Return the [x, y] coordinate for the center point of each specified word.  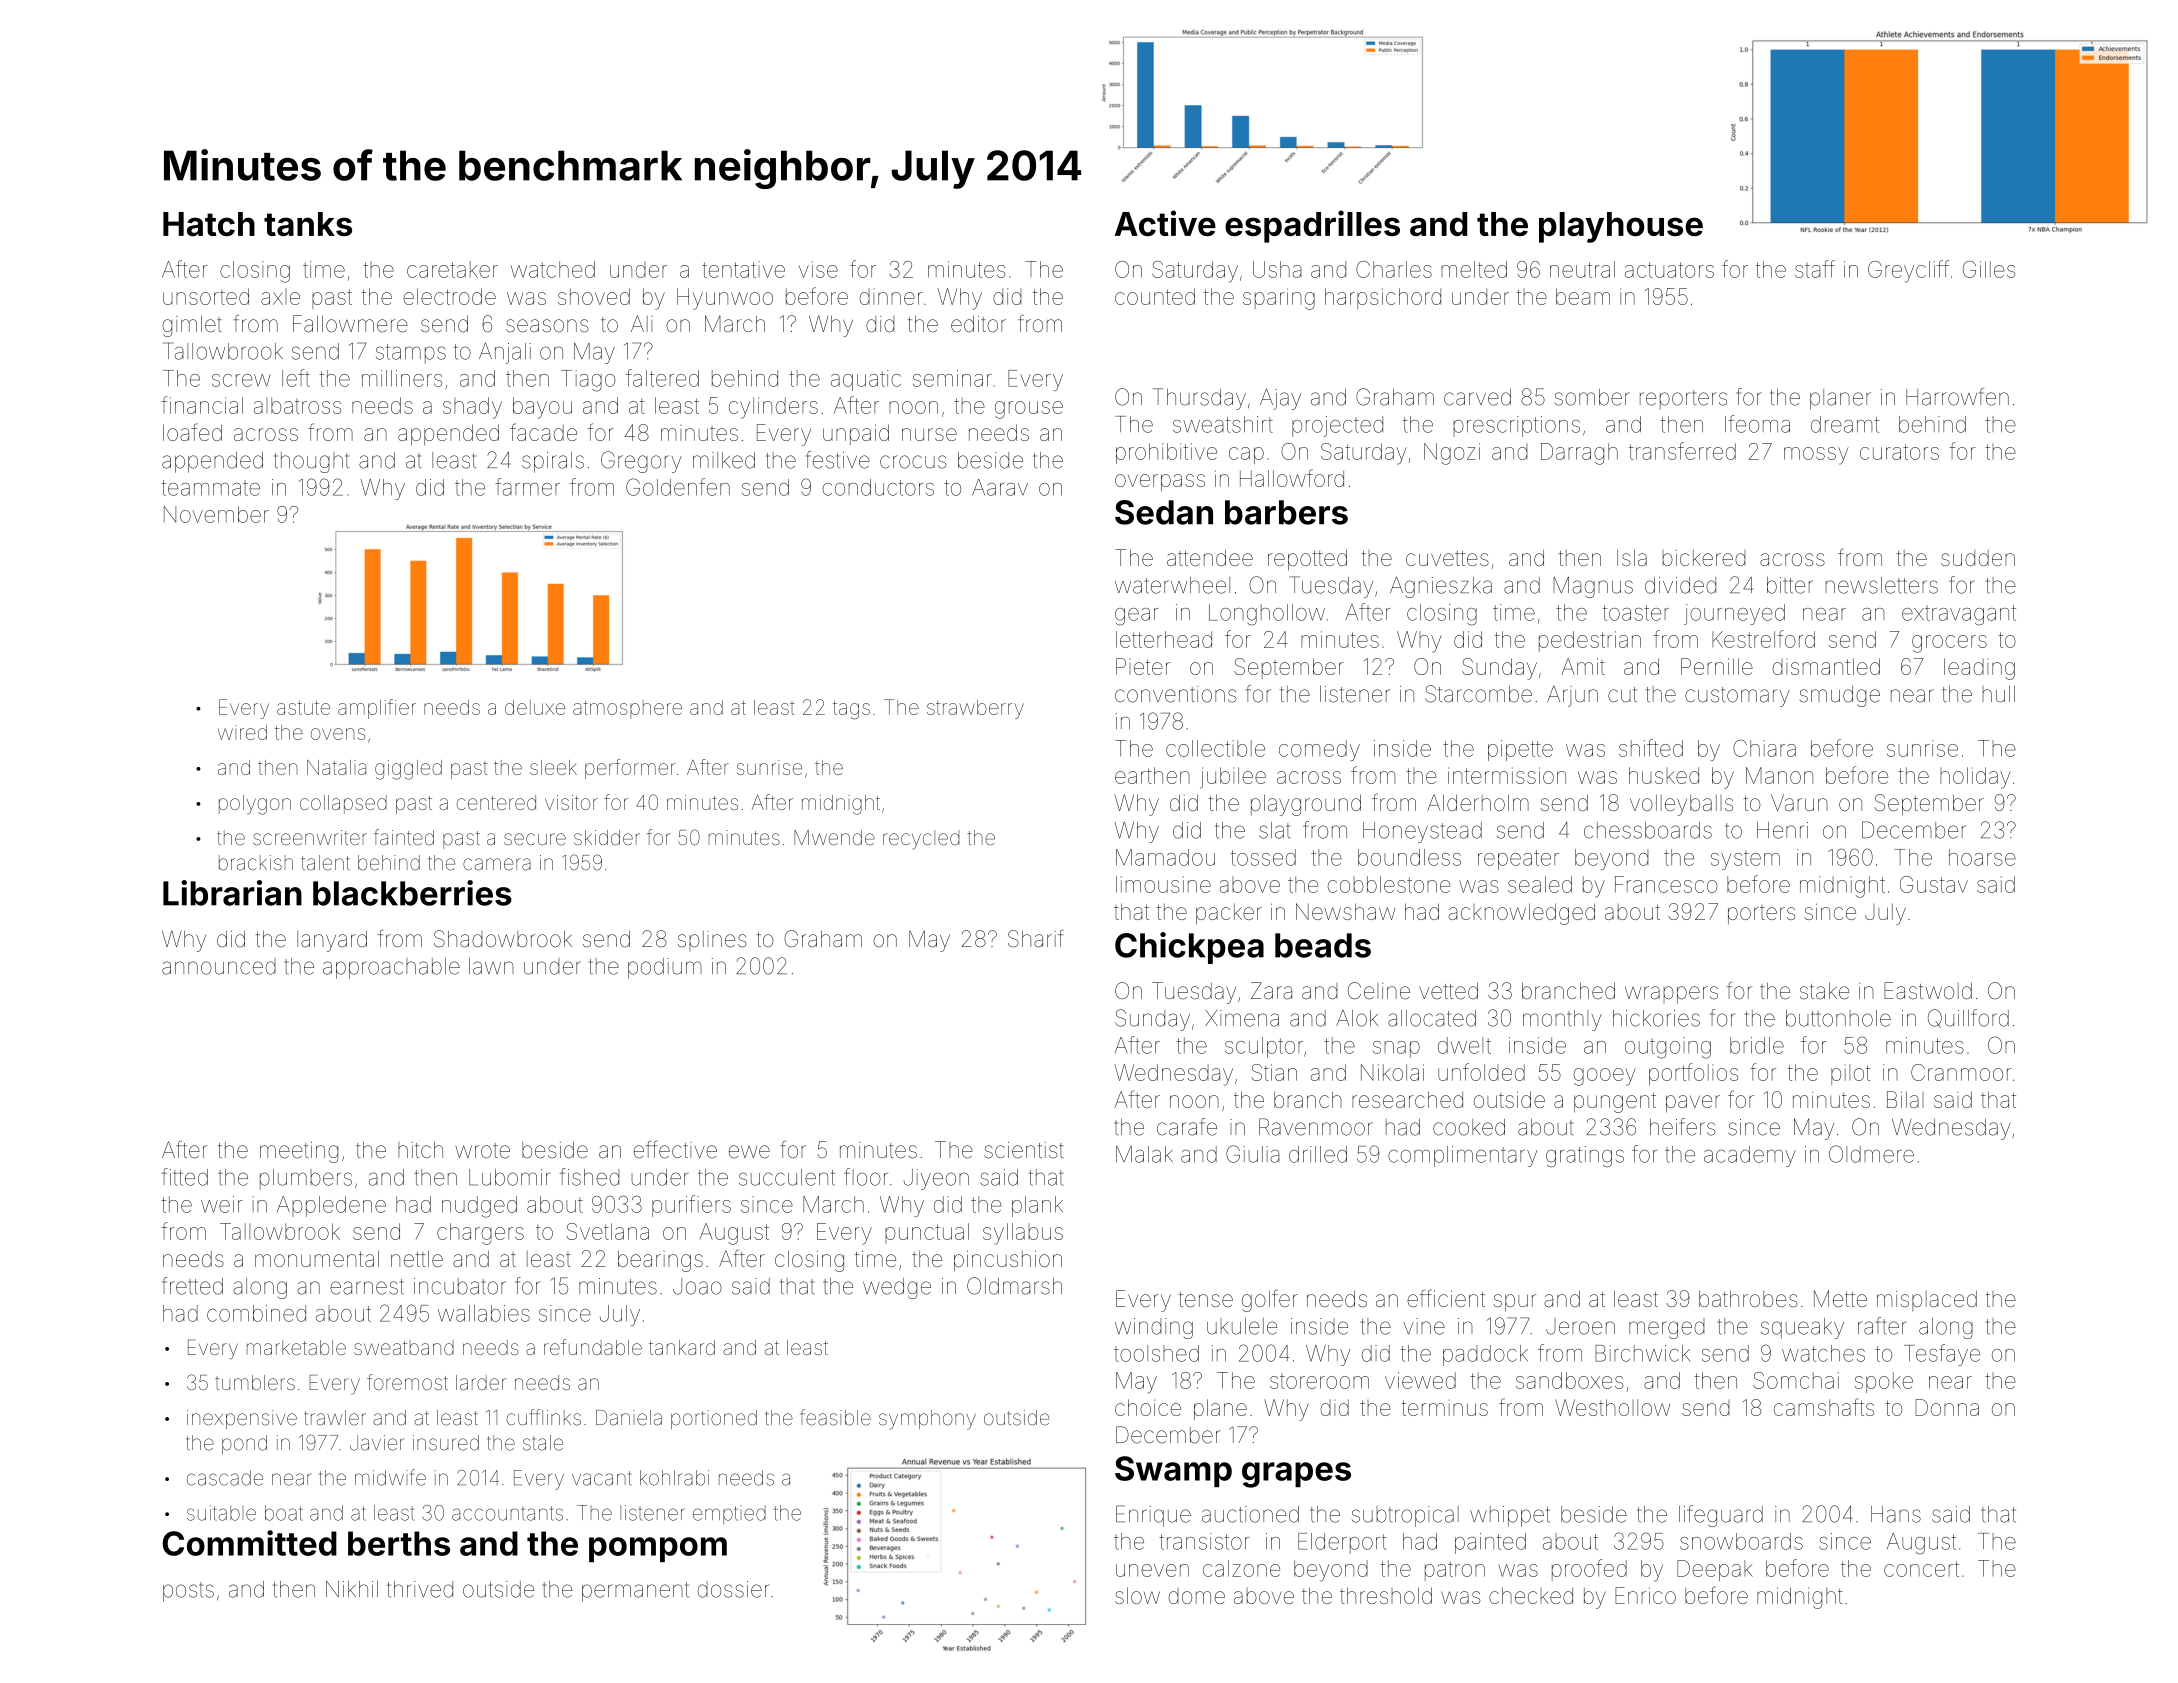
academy [1750, 1156]
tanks [308, 224]
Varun [1799, 802]
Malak [1144, 1154]
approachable [391, 968]
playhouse [1621, 227]
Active [1165, 223]
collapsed [343, 804]
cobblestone [1389, 884]
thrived [420, 1589]
